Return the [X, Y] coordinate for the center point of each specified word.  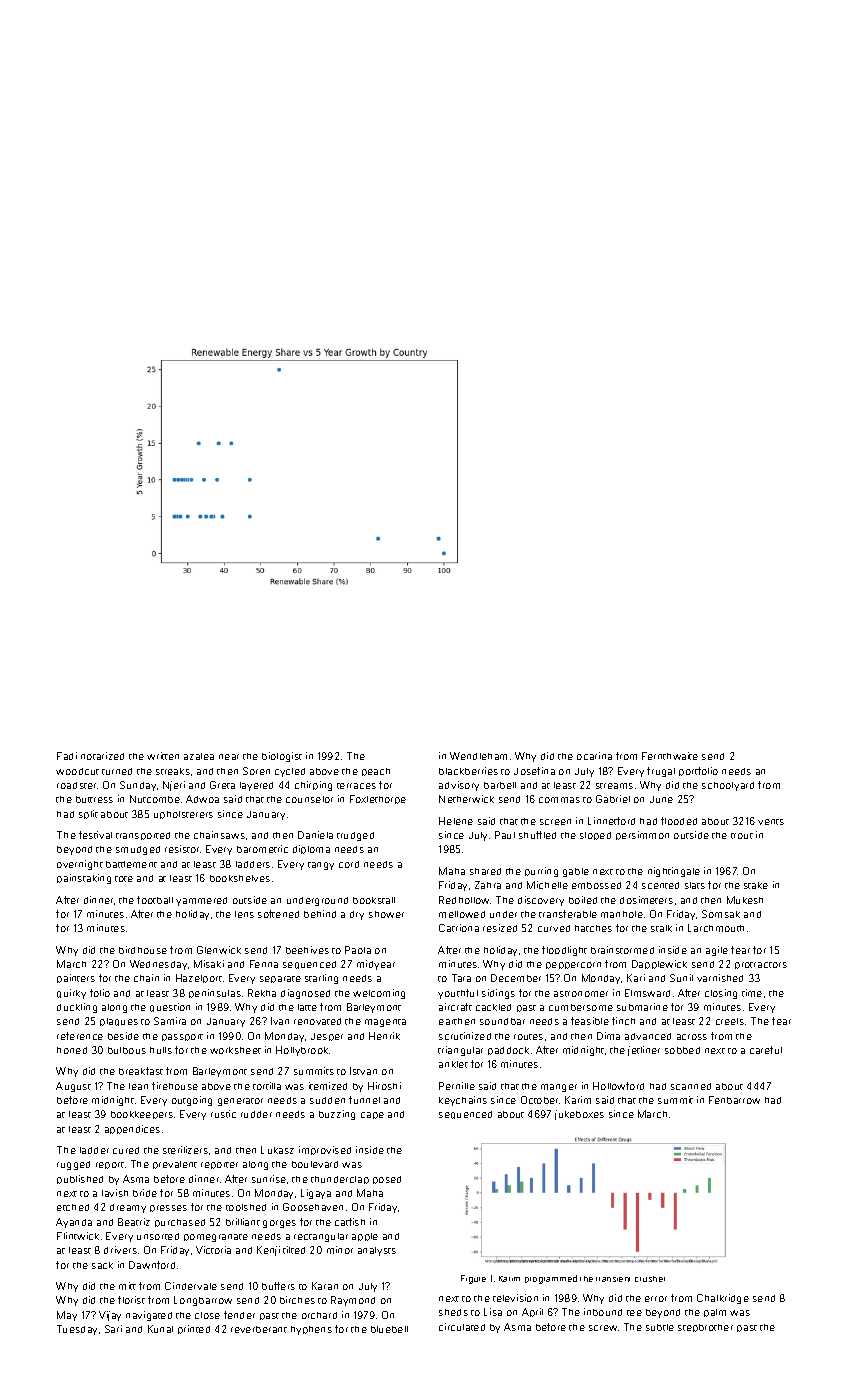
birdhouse [143, 950]
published [80, 1179]
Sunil [681, 978]
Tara [461, 978]
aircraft [455, 1007]
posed [387, 1180]
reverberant [259, 1329]
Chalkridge [723, 1299]
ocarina [594, 756]
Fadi [67, 756]
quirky [71, 994]
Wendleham [478, 756]
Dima [608, 1036]
